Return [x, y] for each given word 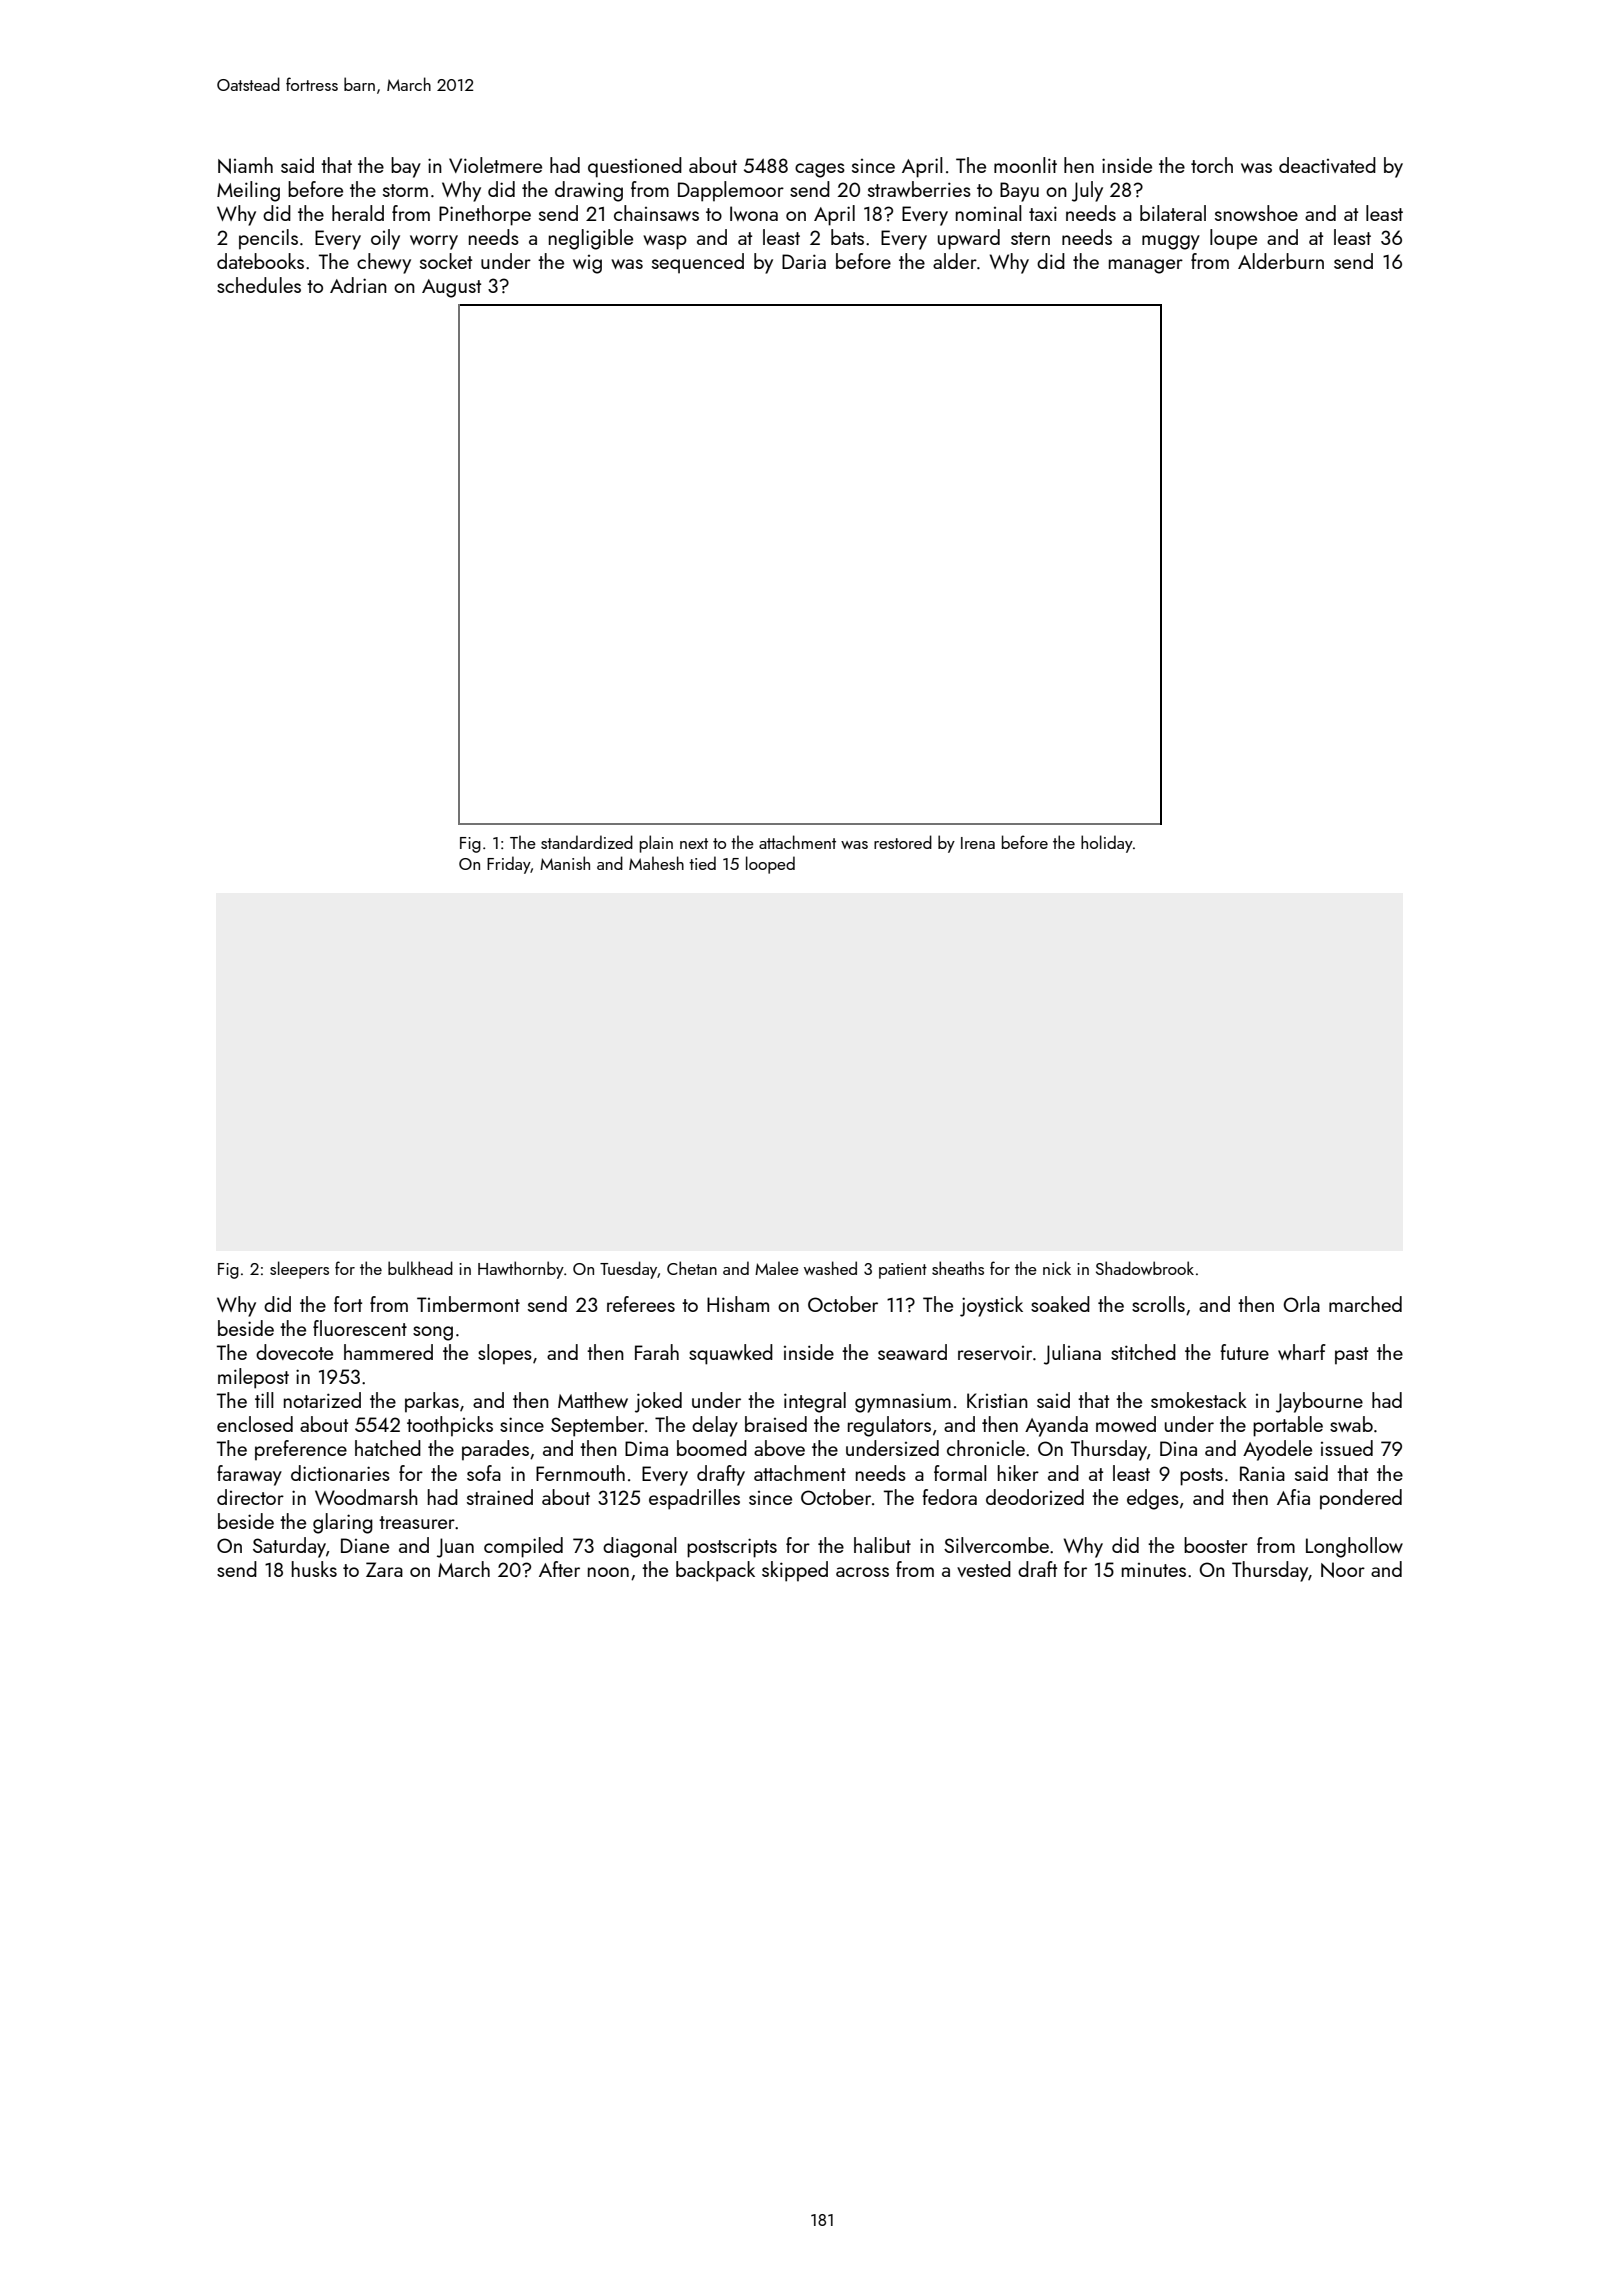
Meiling [248, 191]
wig [587, 264]
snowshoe [1256, 213]
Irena [978, 843]
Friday [509, 865]
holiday [1107, 844]
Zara [384, 1569]
